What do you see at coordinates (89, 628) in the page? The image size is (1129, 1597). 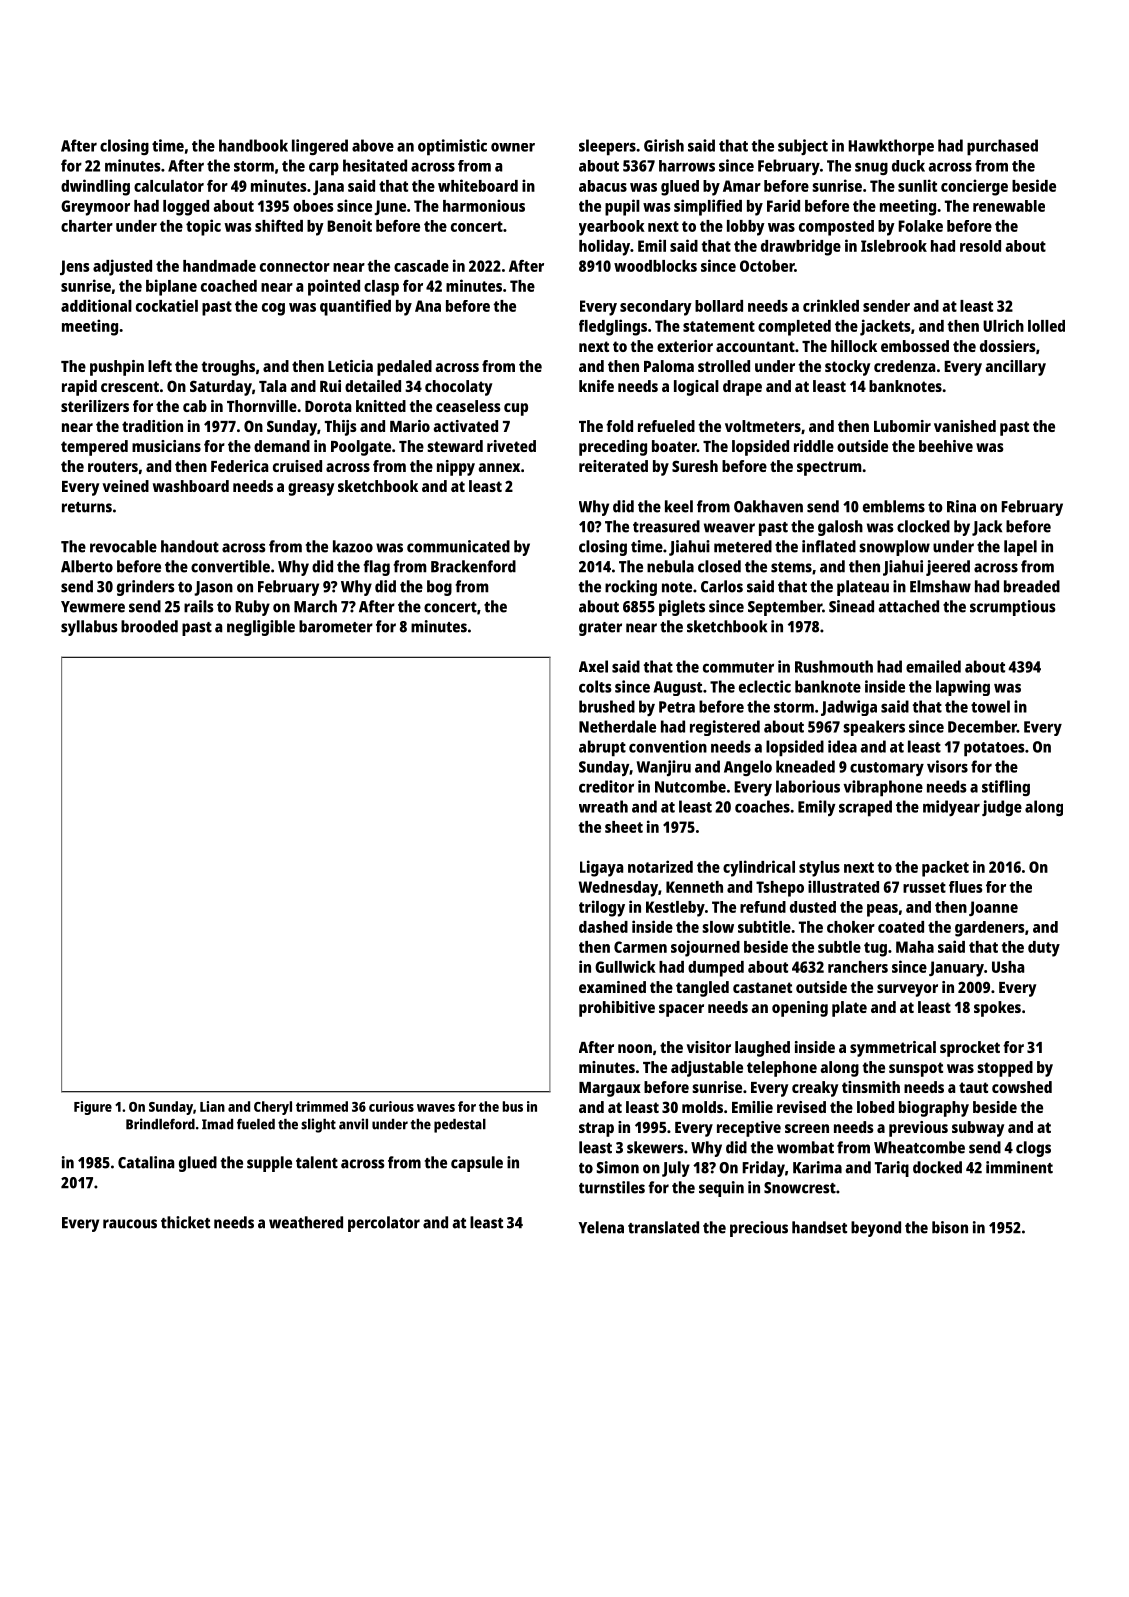 I see `syllabus` at bounding box center [89, 628].
